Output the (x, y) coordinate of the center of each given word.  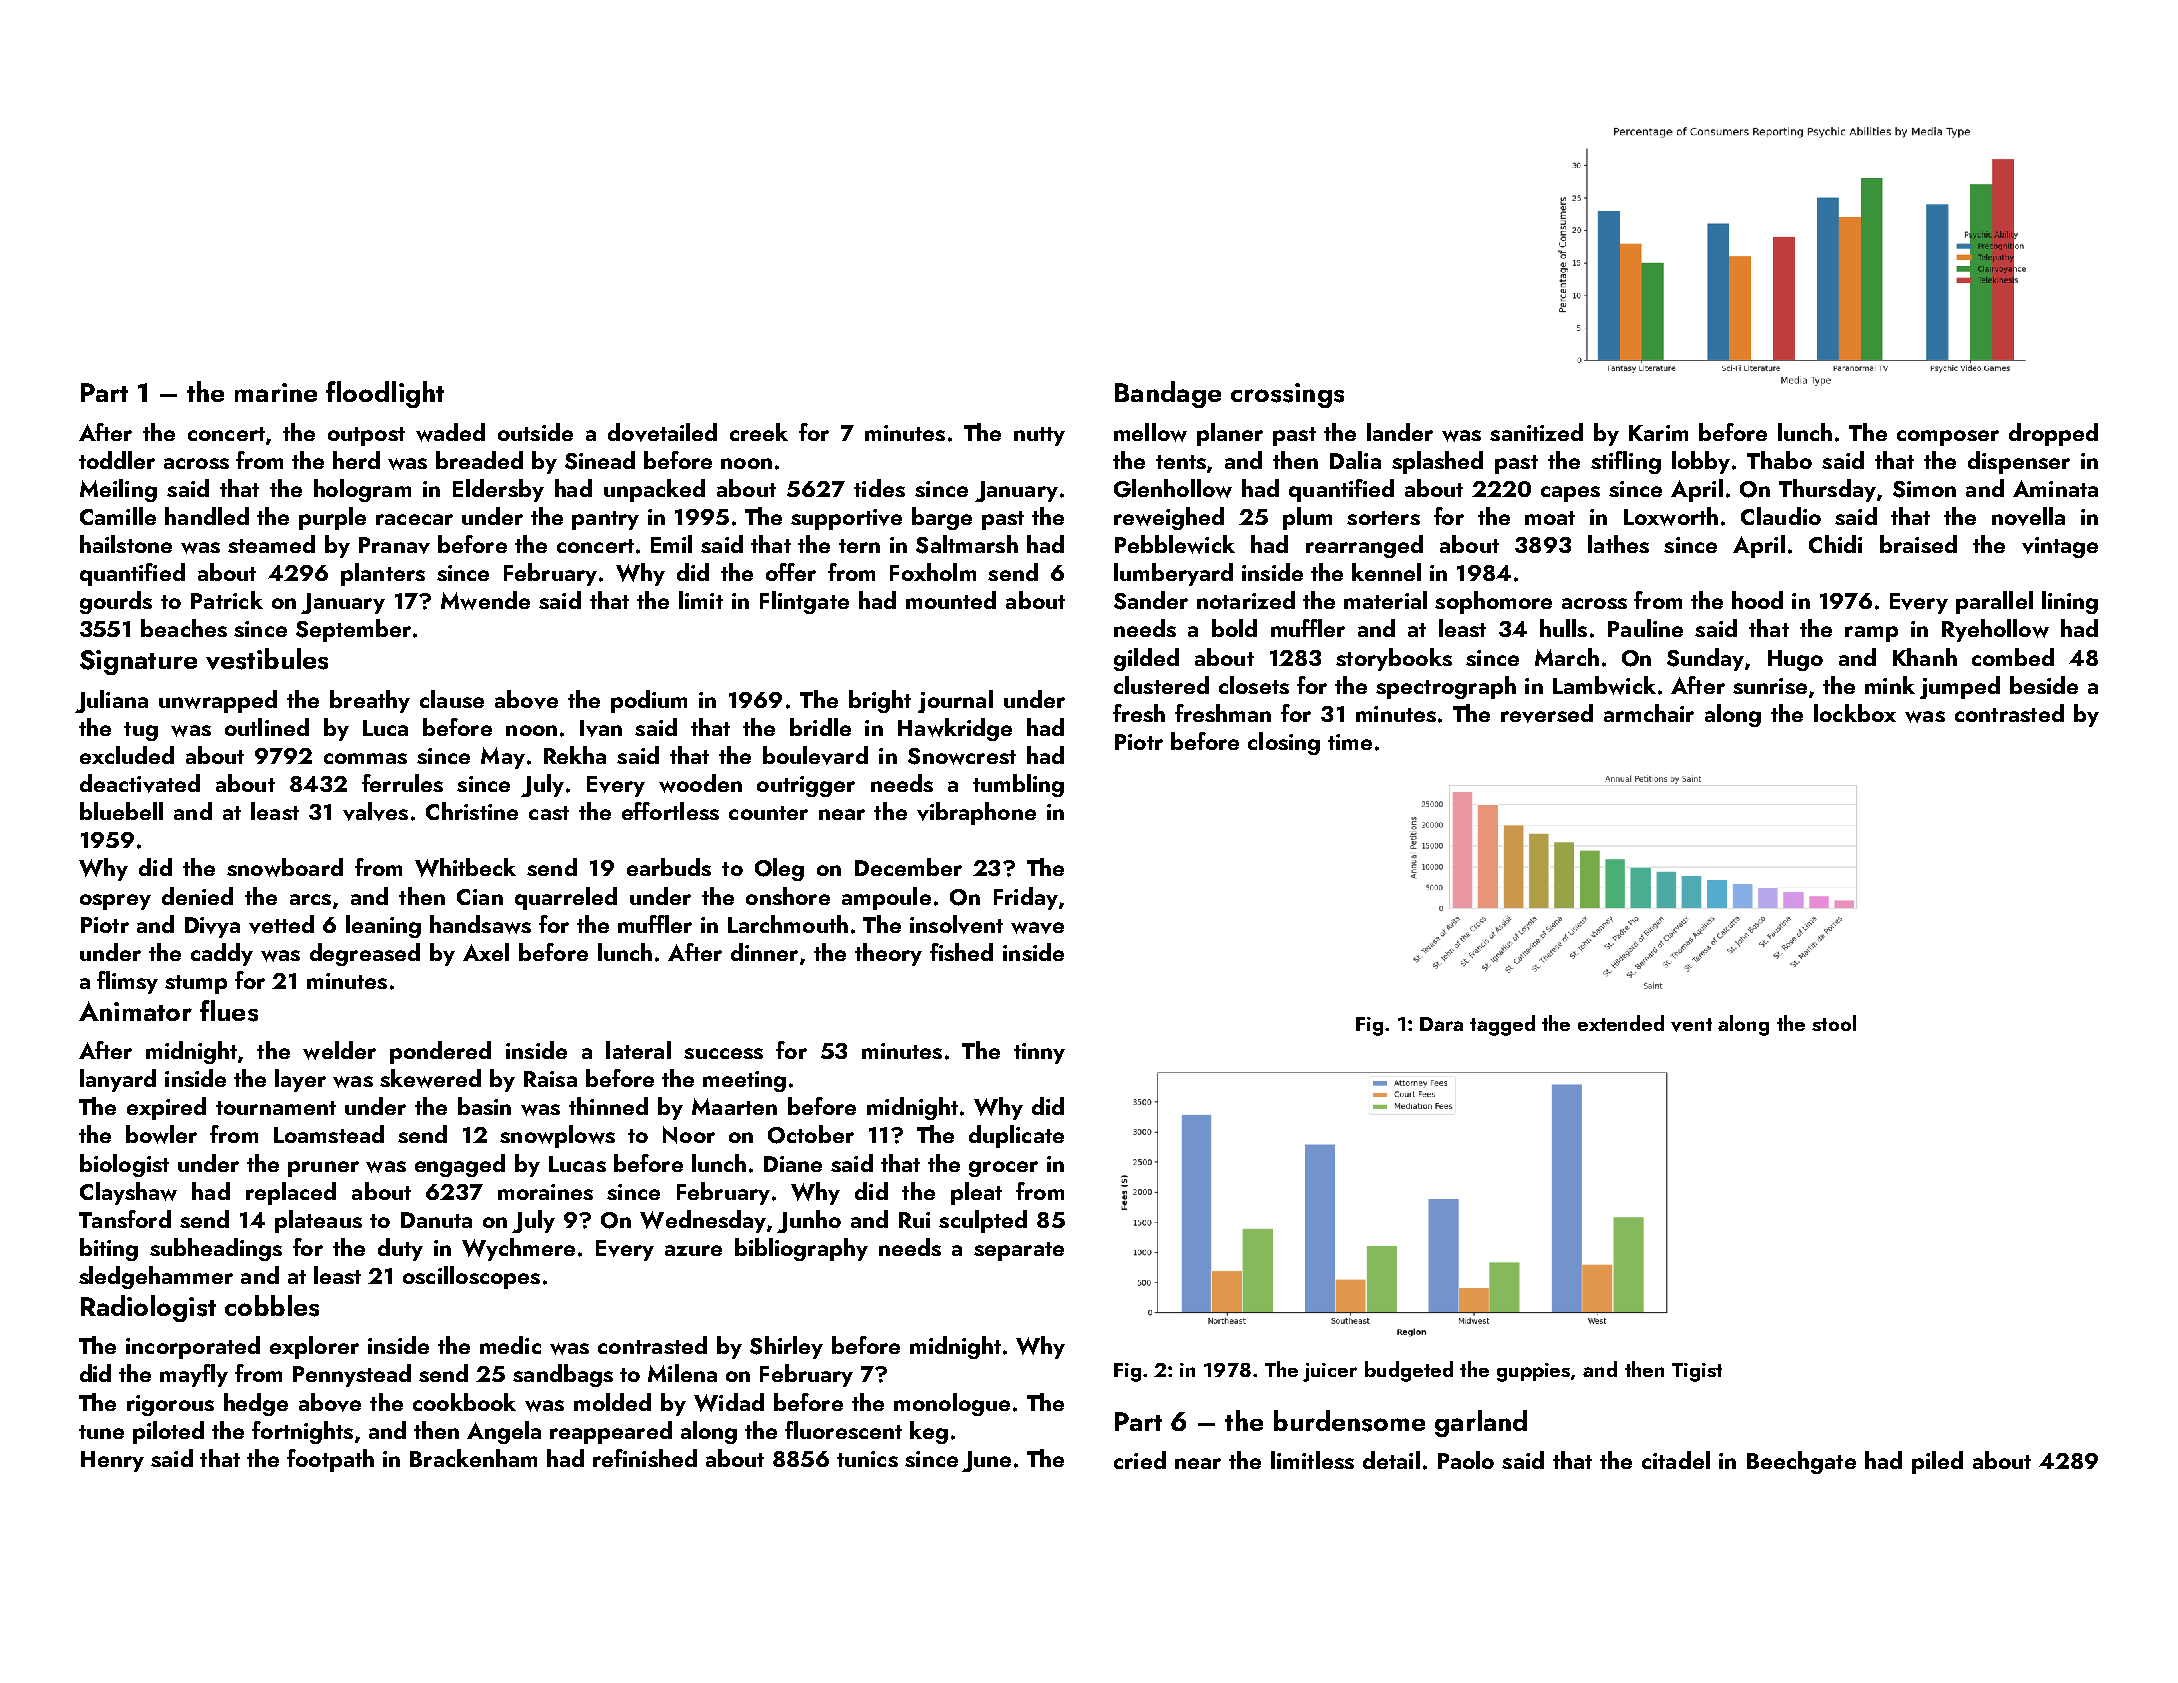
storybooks (1394, 659)
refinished (645, 1458)
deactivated (140, 783)
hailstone (126, 544)
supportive (846, 519)
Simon (1924, 489)
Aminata (2055, 488)
